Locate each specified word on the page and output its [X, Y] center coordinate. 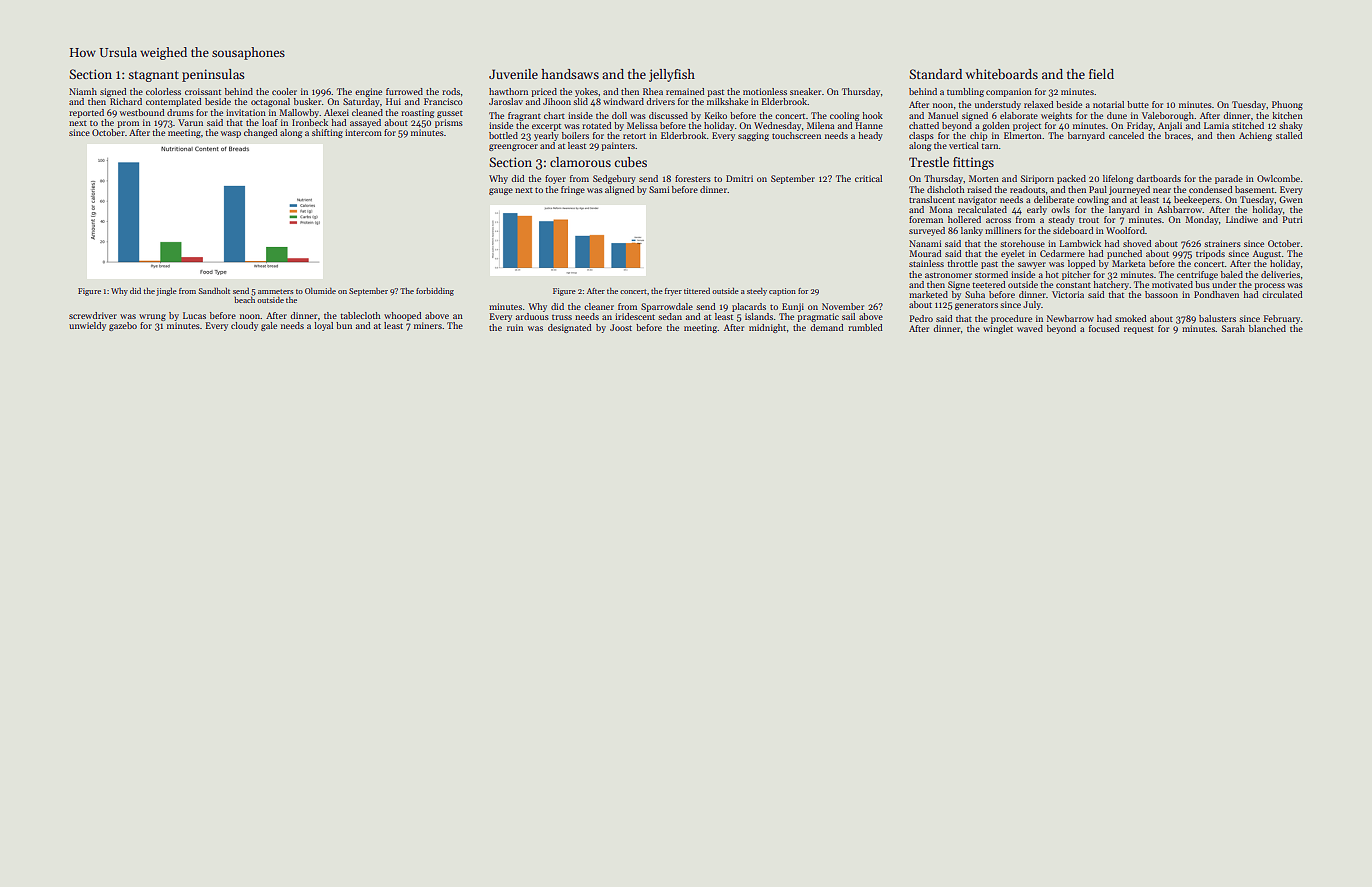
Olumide [320, 291]
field [1101, 74]
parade [1229, 179]
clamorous [580, 162]
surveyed [927, 231]
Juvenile [513, 74]
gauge [501, 191]
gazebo [123, 326]
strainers [1222, 243]
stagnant [153, 76]
